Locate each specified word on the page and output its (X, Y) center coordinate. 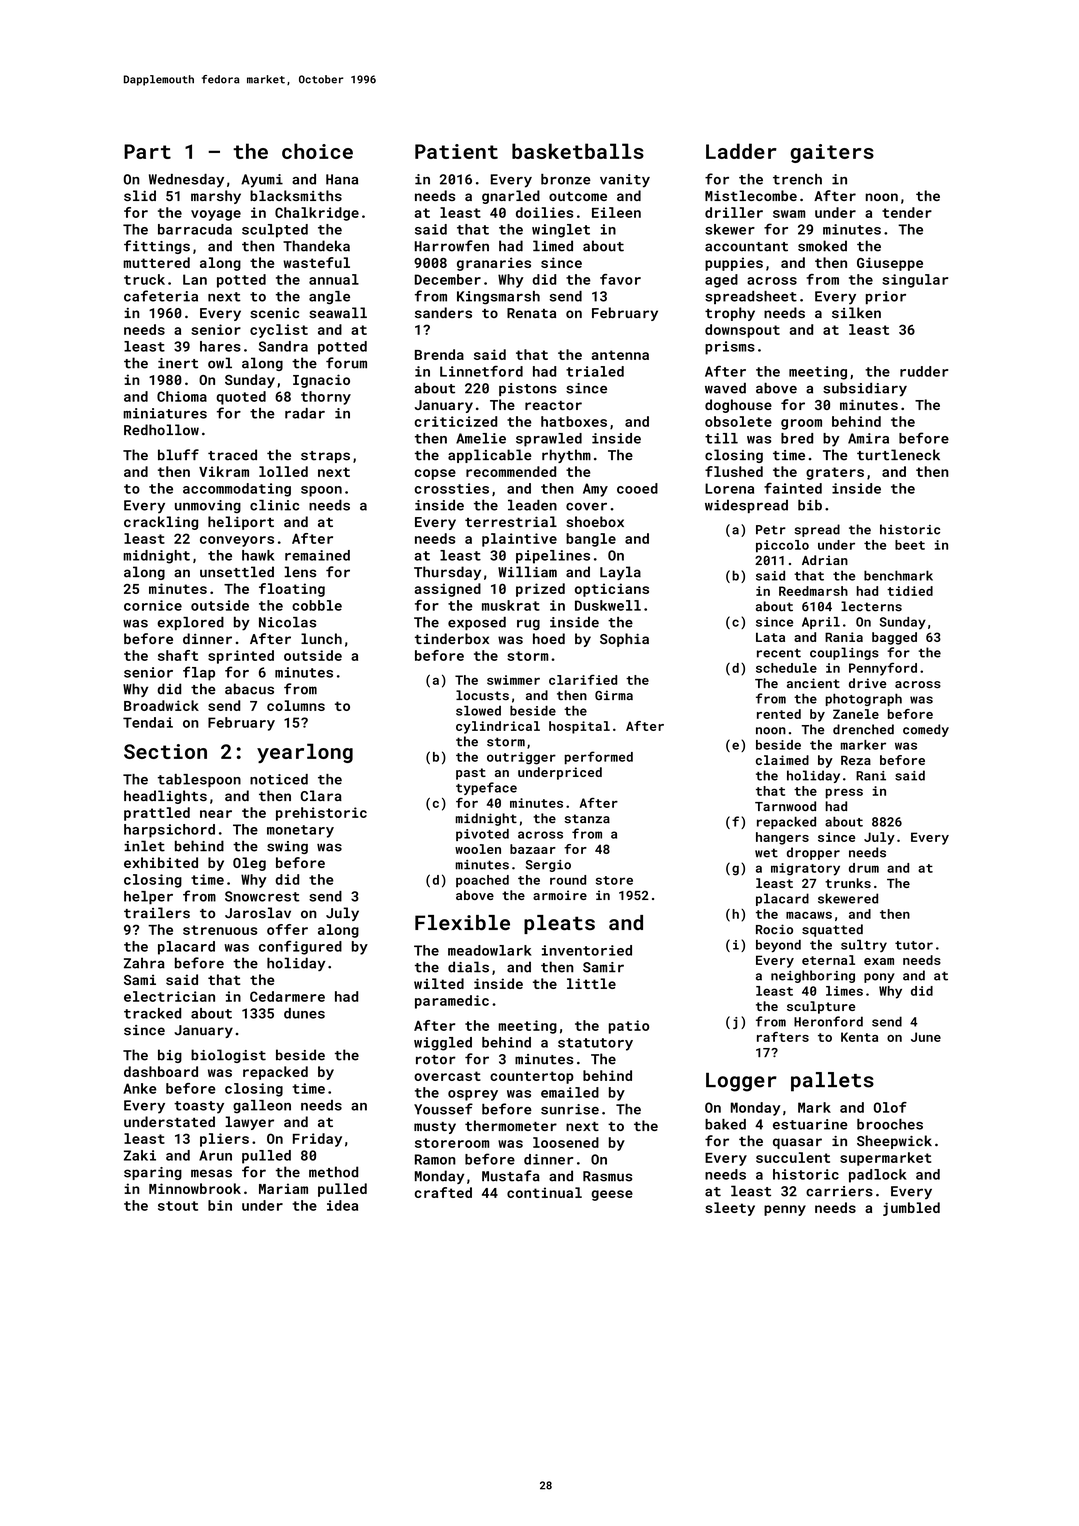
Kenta (859, 1037)
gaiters (832, 153)
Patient (456, 151)
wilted (439, 983)
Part (147, 151)
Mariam (283, 1188)
